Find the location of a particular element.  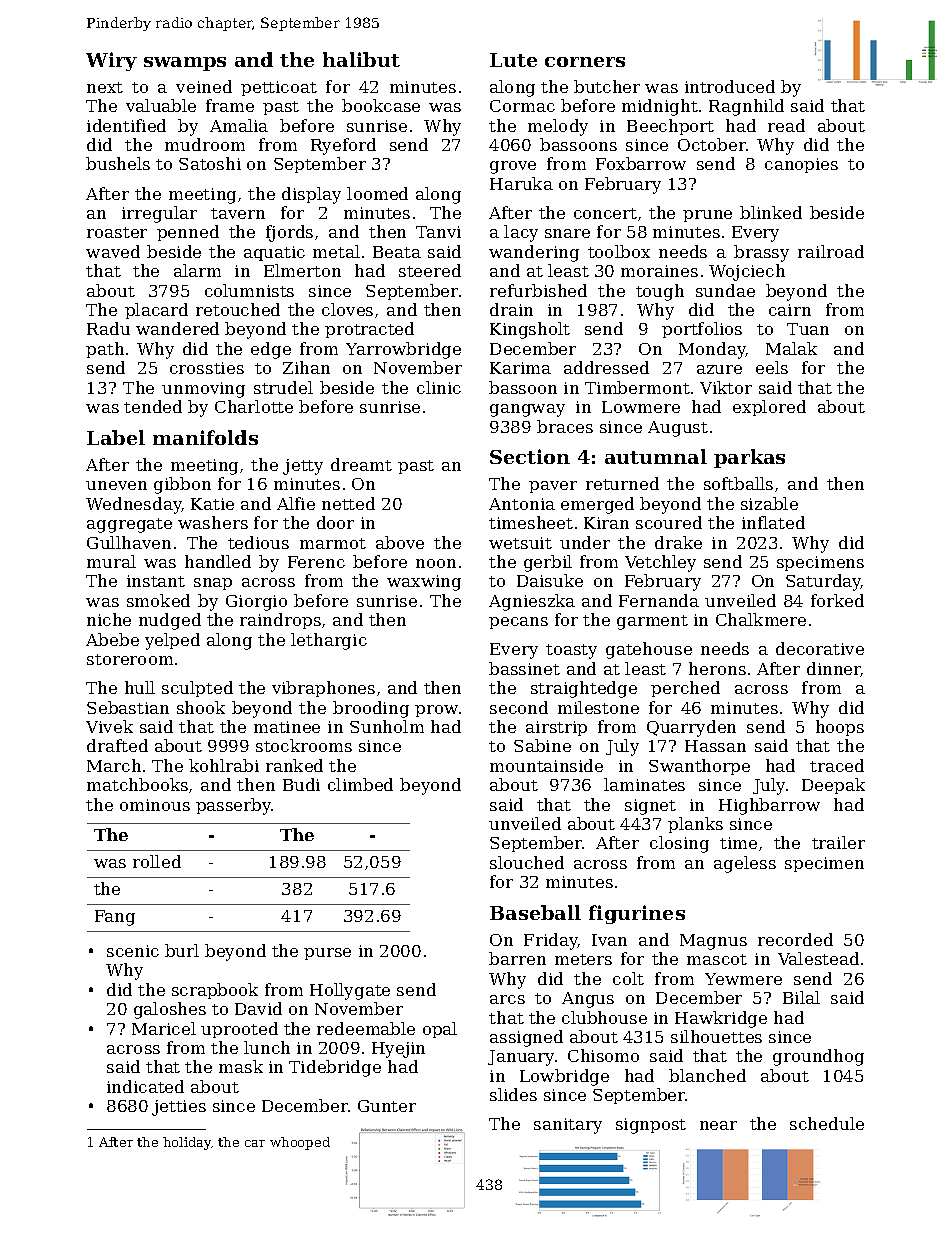

Hyejin is located at coordinates (398, 1050).
